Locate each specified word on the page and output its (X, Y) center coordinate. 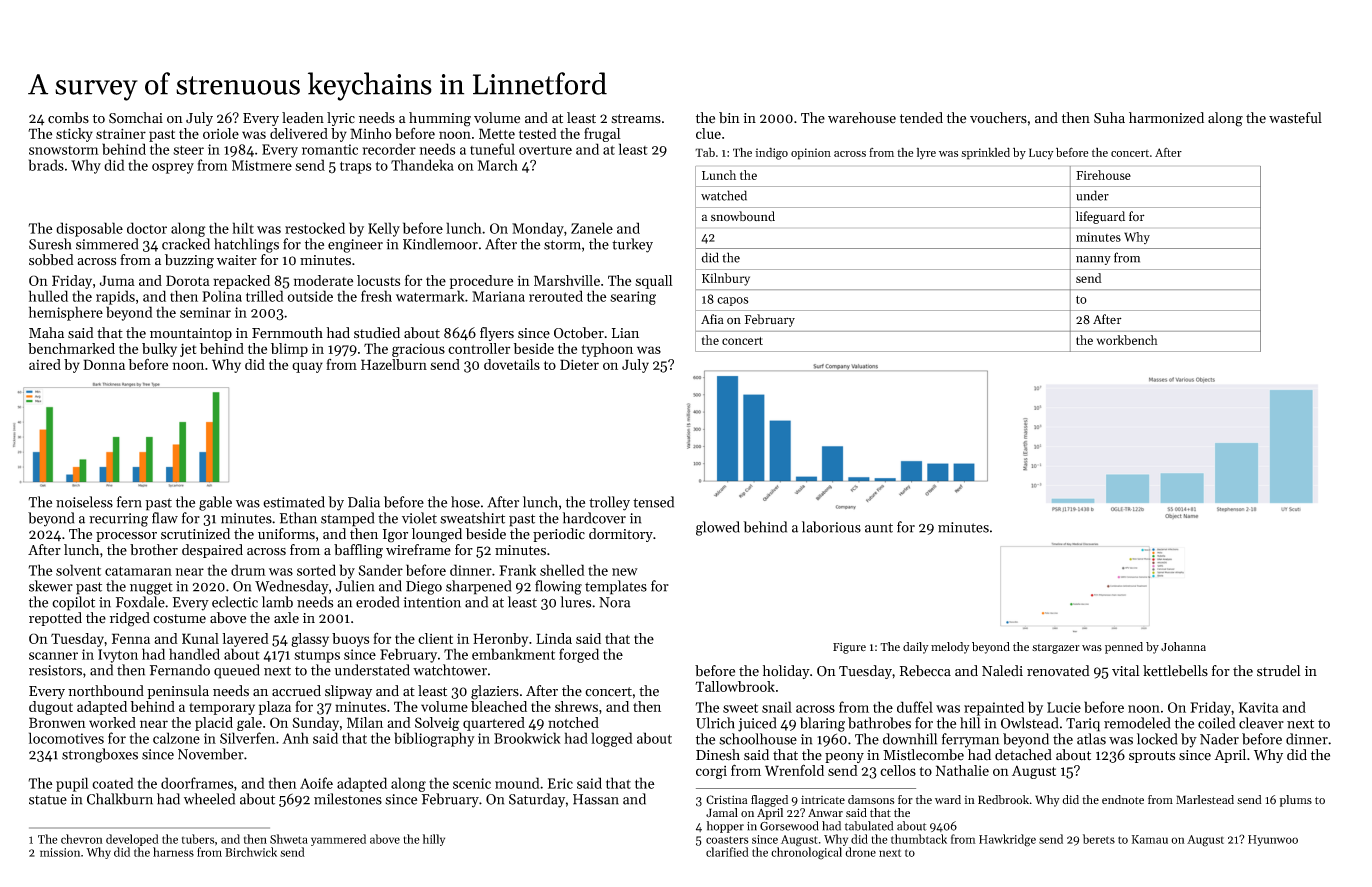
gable (215, 503)
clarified (727, 852)
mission (60, 852)
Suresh (50, 244)
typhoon (607, 350)
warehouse (862, 118)
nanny (1093, 260)
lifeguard (1100, 217)
